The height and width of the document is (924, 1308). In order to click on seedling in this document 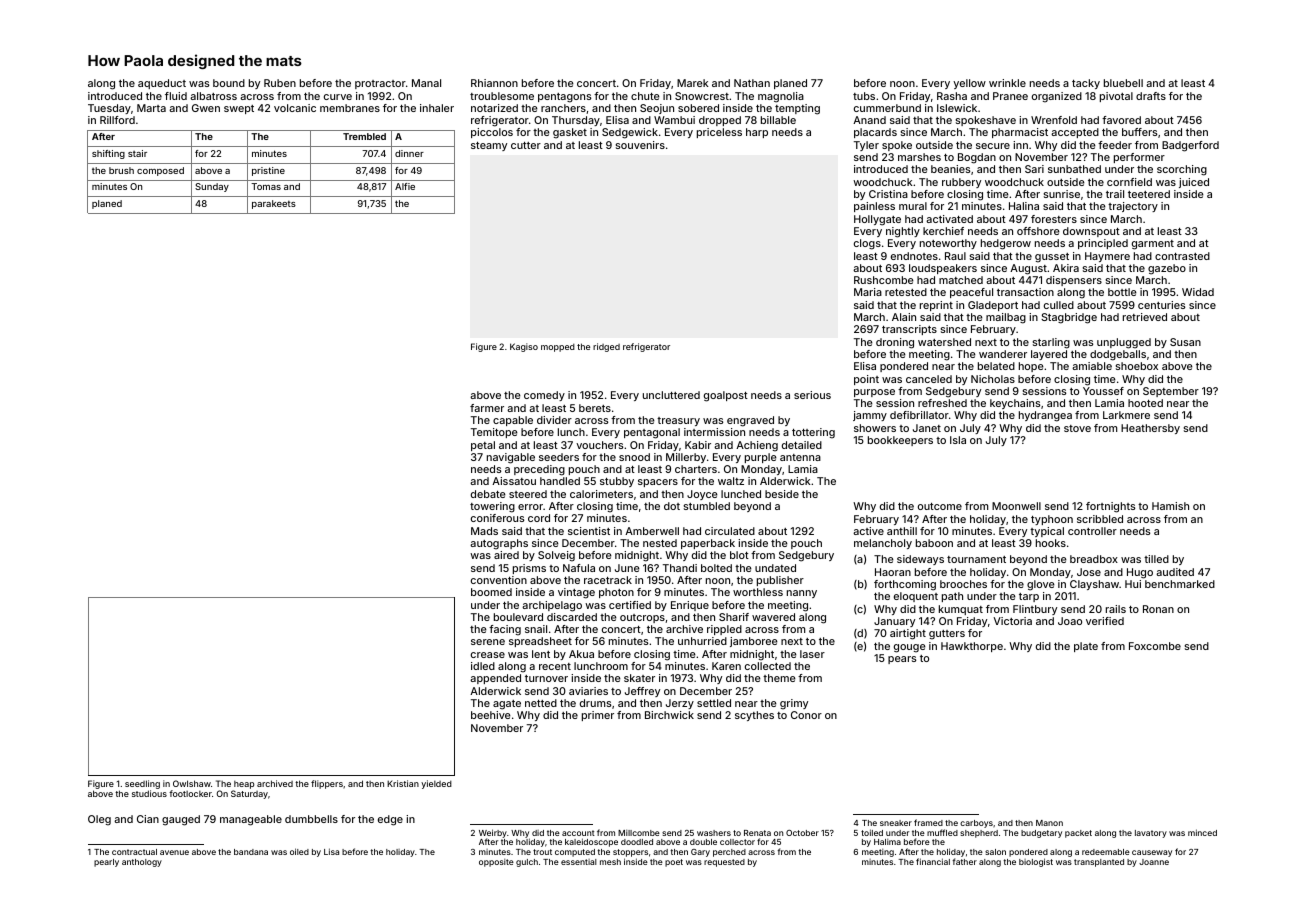, I will do `click(142, 784)`.
